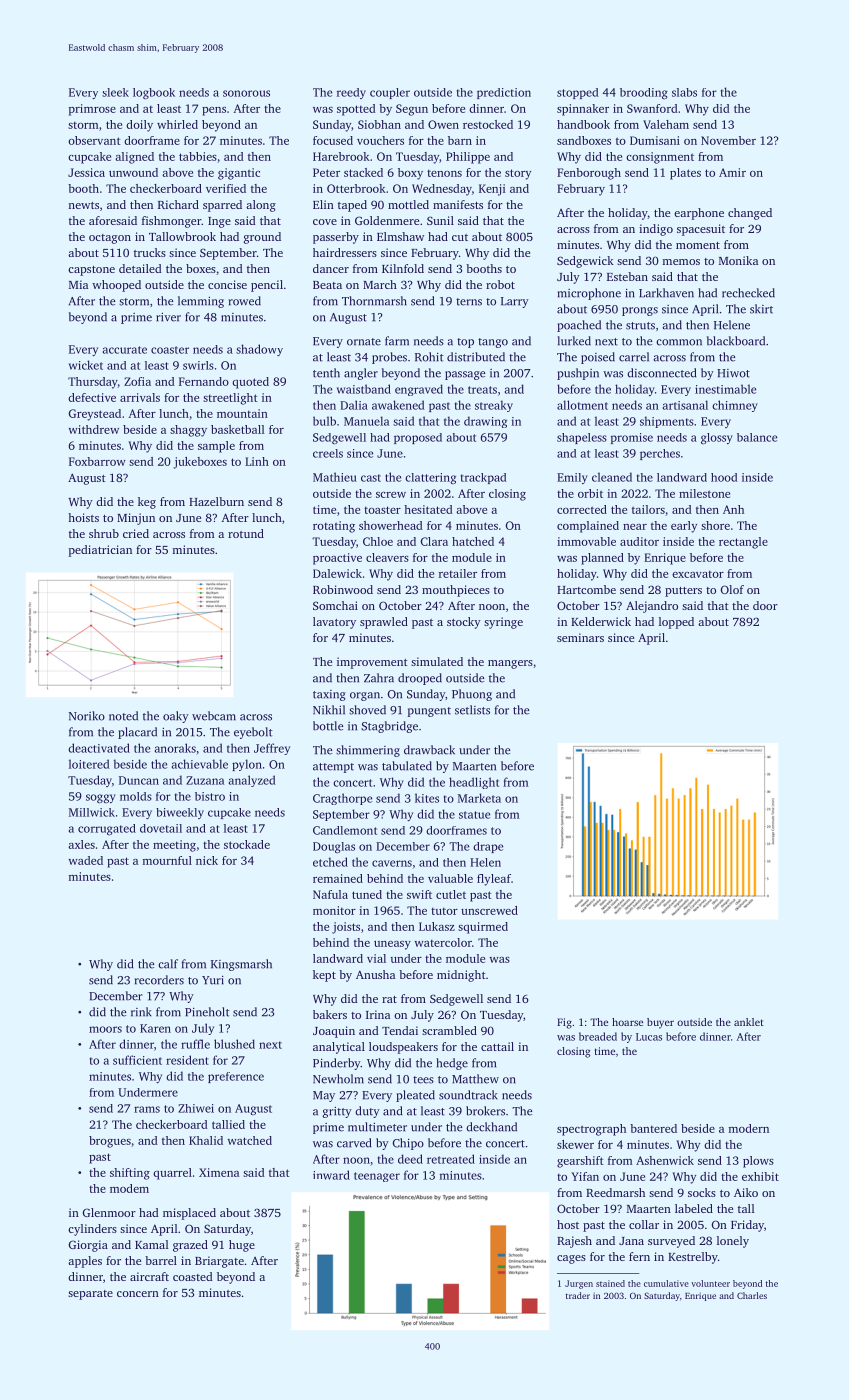 The height and width of the image is (1400, 849). Describe the element at coordinates (601, 621) in the image. I see `Kelderwick` at that location.
